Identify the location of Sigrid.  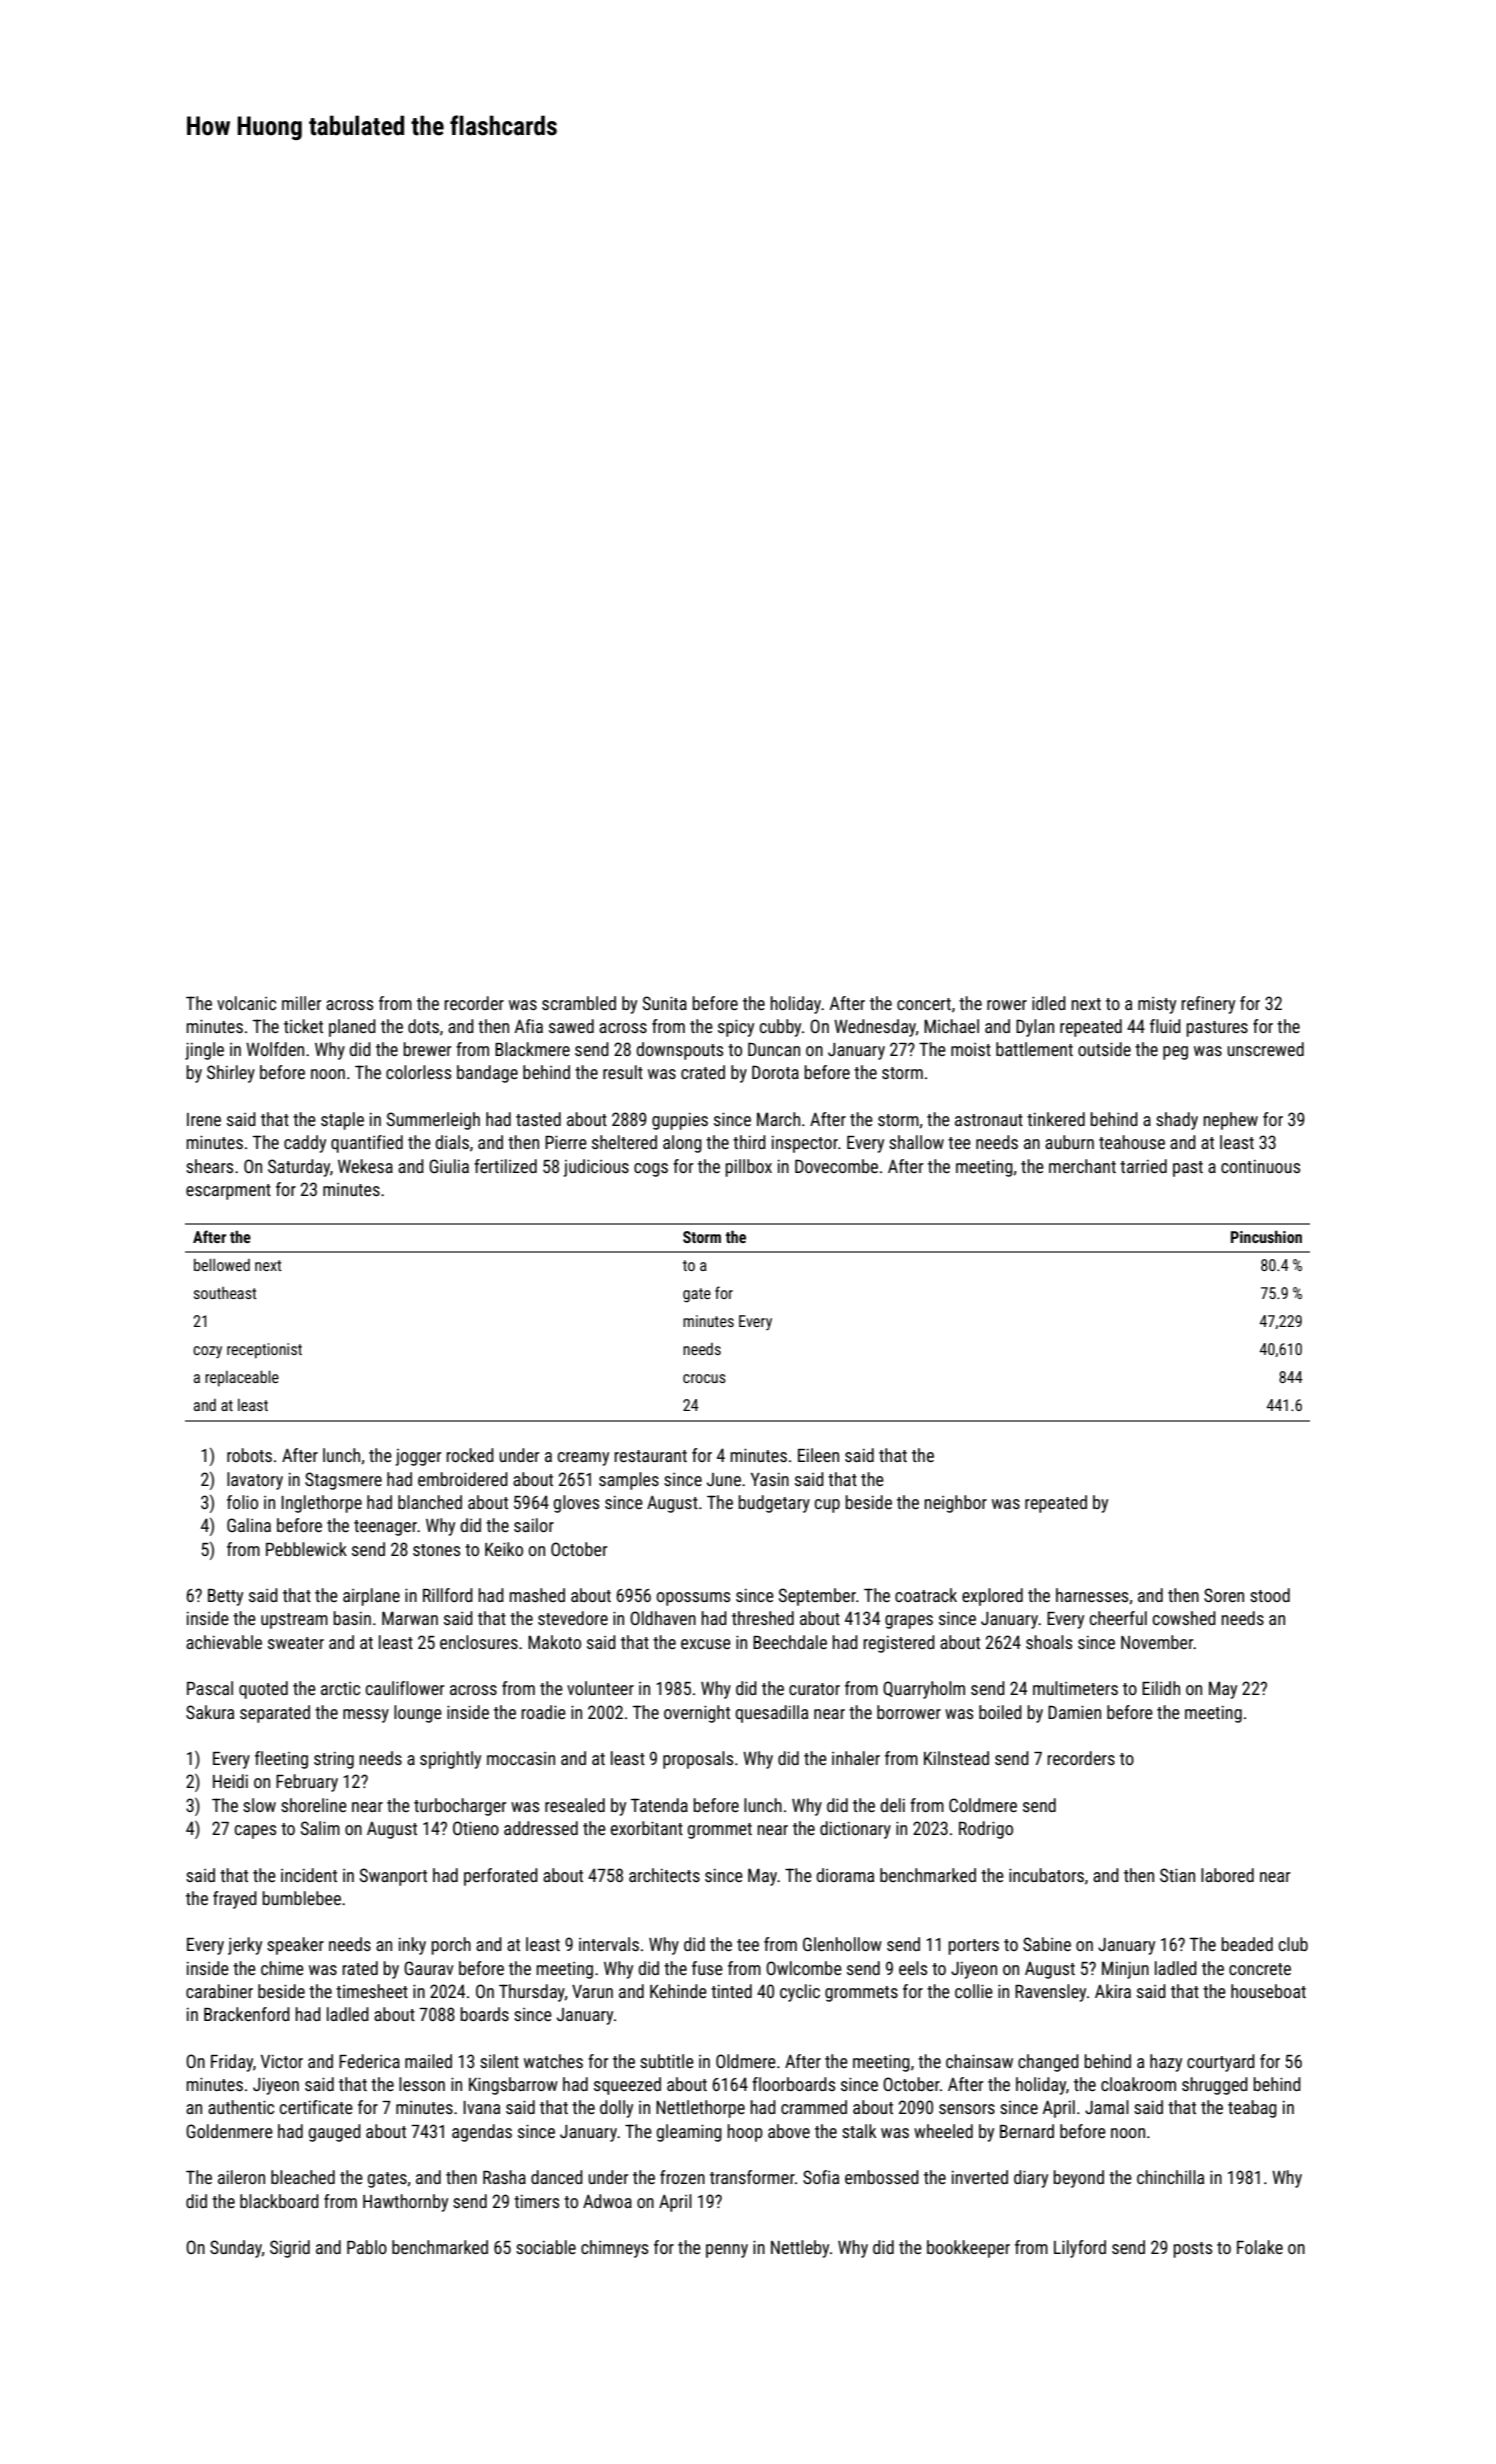
(290, 2249).
